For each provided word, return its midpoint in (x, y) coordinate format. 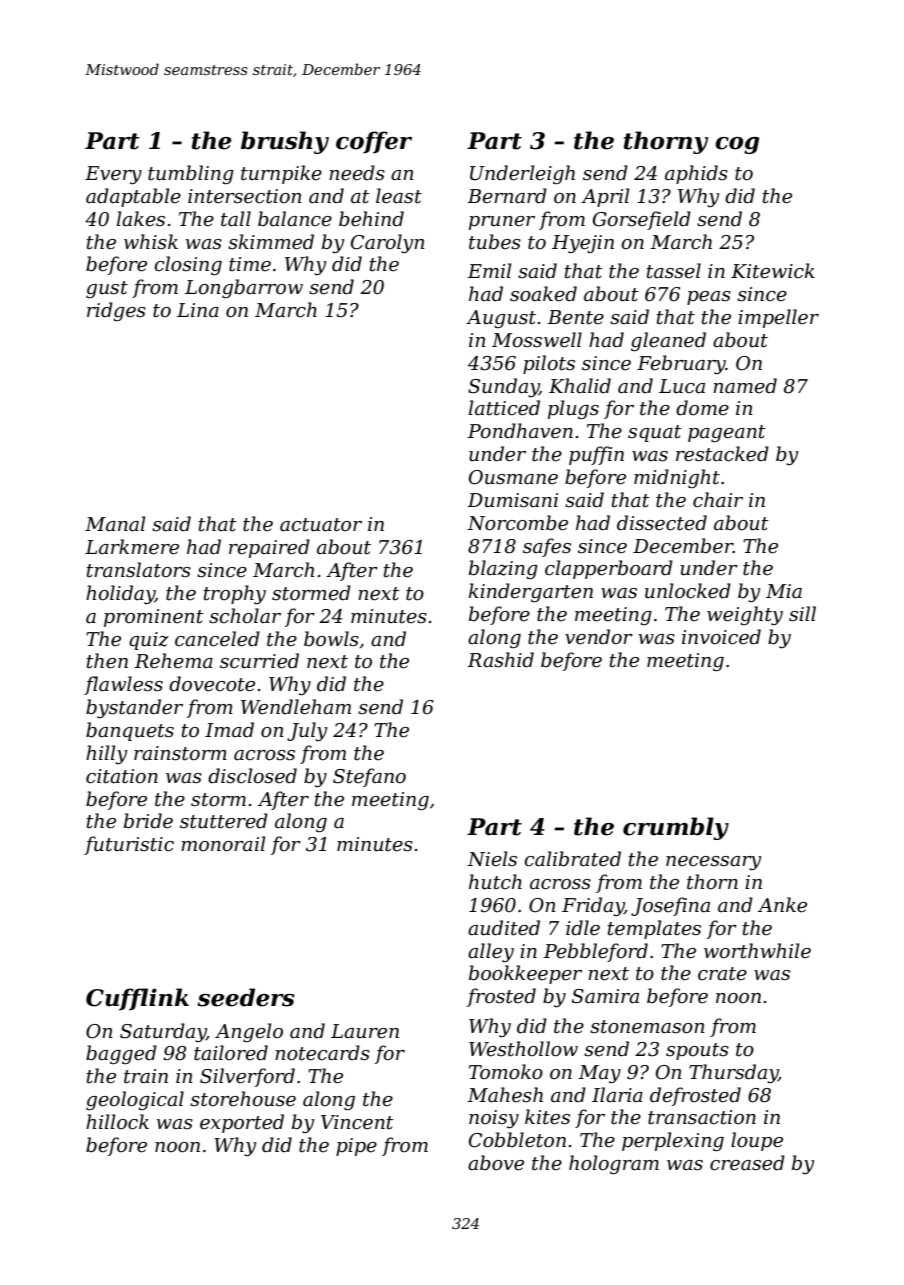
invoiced (721, 637)
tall (236, 219)
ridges (116, 311)
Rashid (500, 660)
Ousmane (513, 477)
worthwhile (757, 951)
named (745, 386)
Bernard (507, 196)
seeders (246, 997)
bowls (331, 639)
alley (491, 953)
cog (737, 145)
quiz (149, 641)
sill (802, 614)
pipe (356, 1147)
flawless (123, 685)
